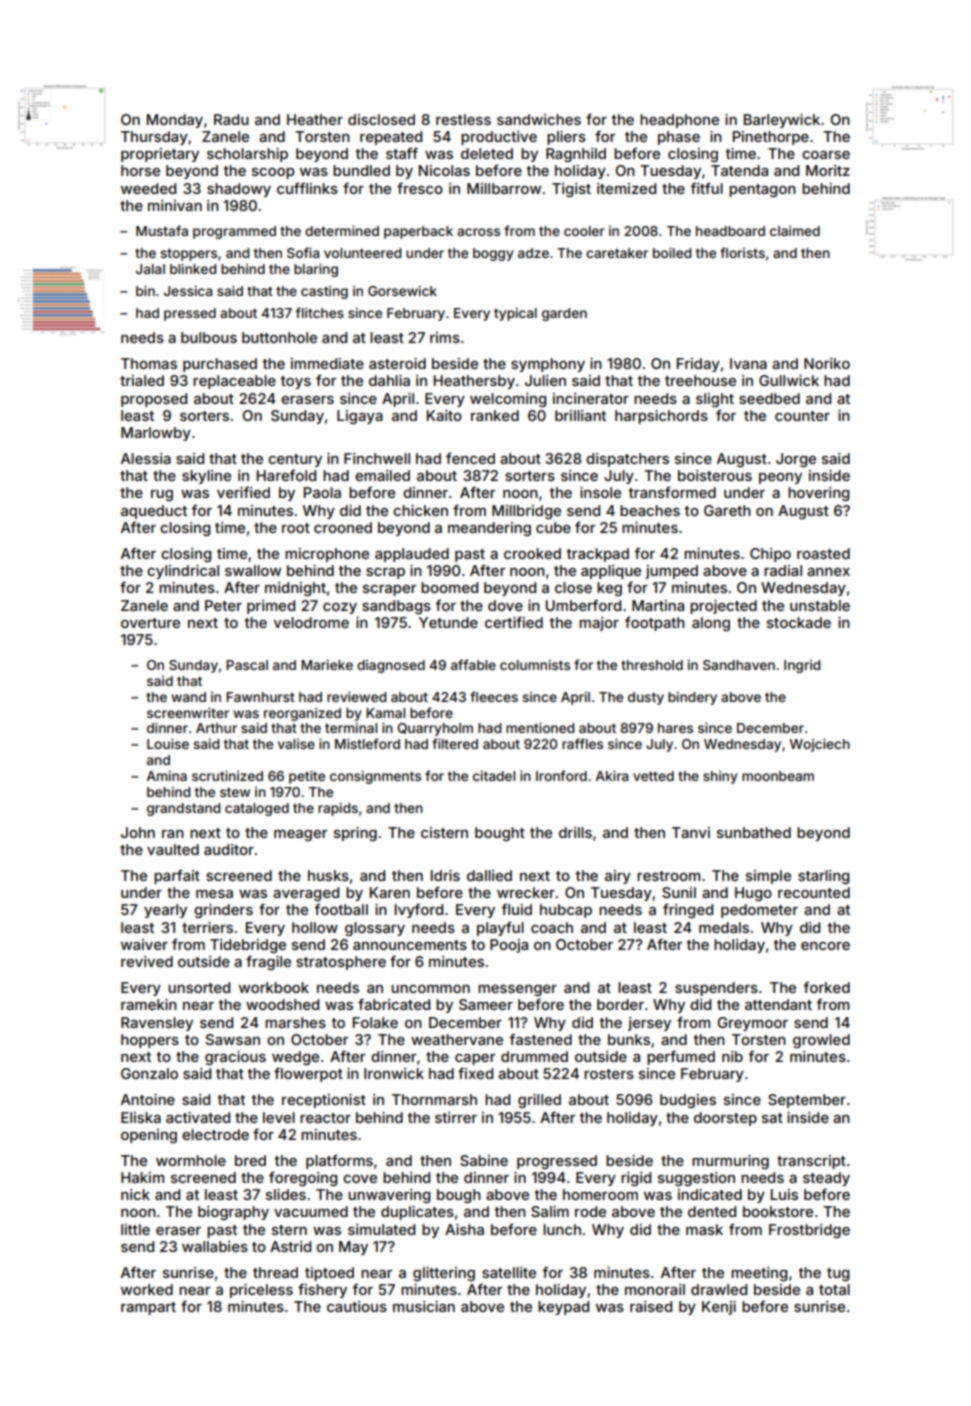 The width and height of the page is (971, 1406). What do you see at coordinates (653, 776) in the page?
I see `vetted` at bounding box center [653, 776].
